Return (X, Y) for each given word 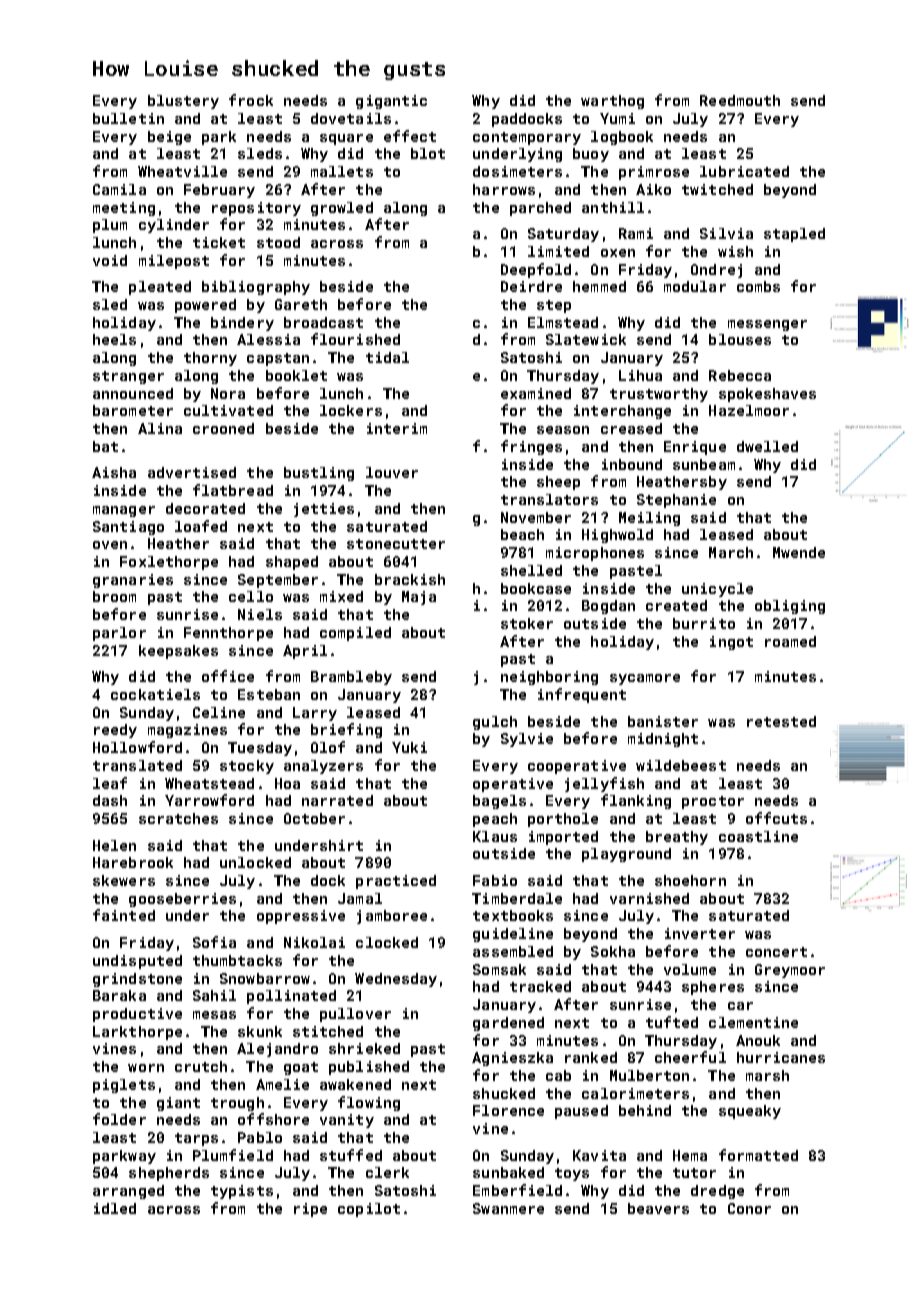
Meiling (649, 519)
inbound (632, 464)
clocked (387, 942)
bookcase (536, 588)
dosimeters (517, 171)
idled (115, 1208)
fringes (531, 447)
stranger (128, 377)
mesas (214, 1015)
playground (626, 855)
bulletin (128, 118)
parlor (119, 634)
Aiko (653, 189)
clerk (387, 1172)
